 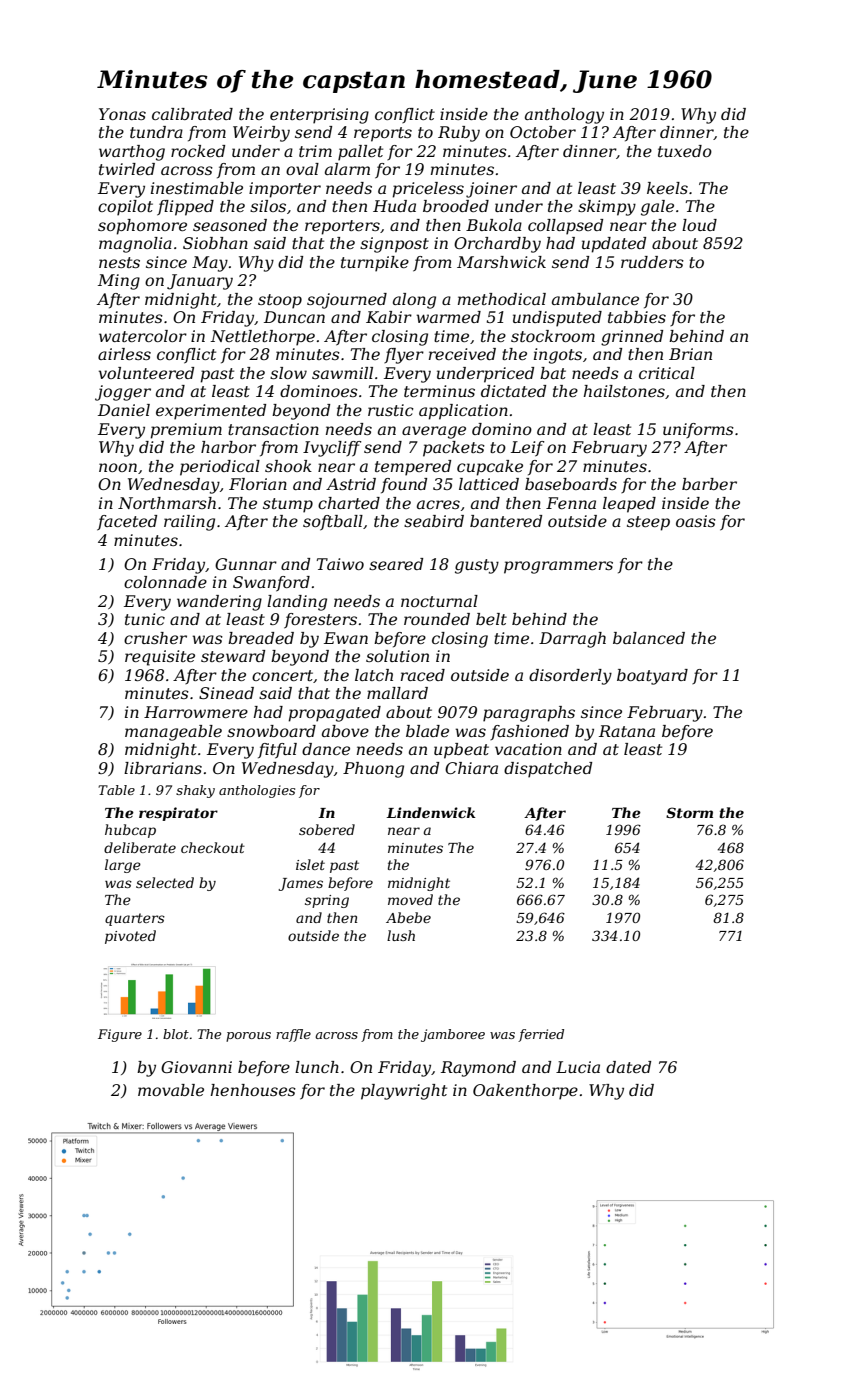 I want to click on flipped, so click(x=185, y=208).
